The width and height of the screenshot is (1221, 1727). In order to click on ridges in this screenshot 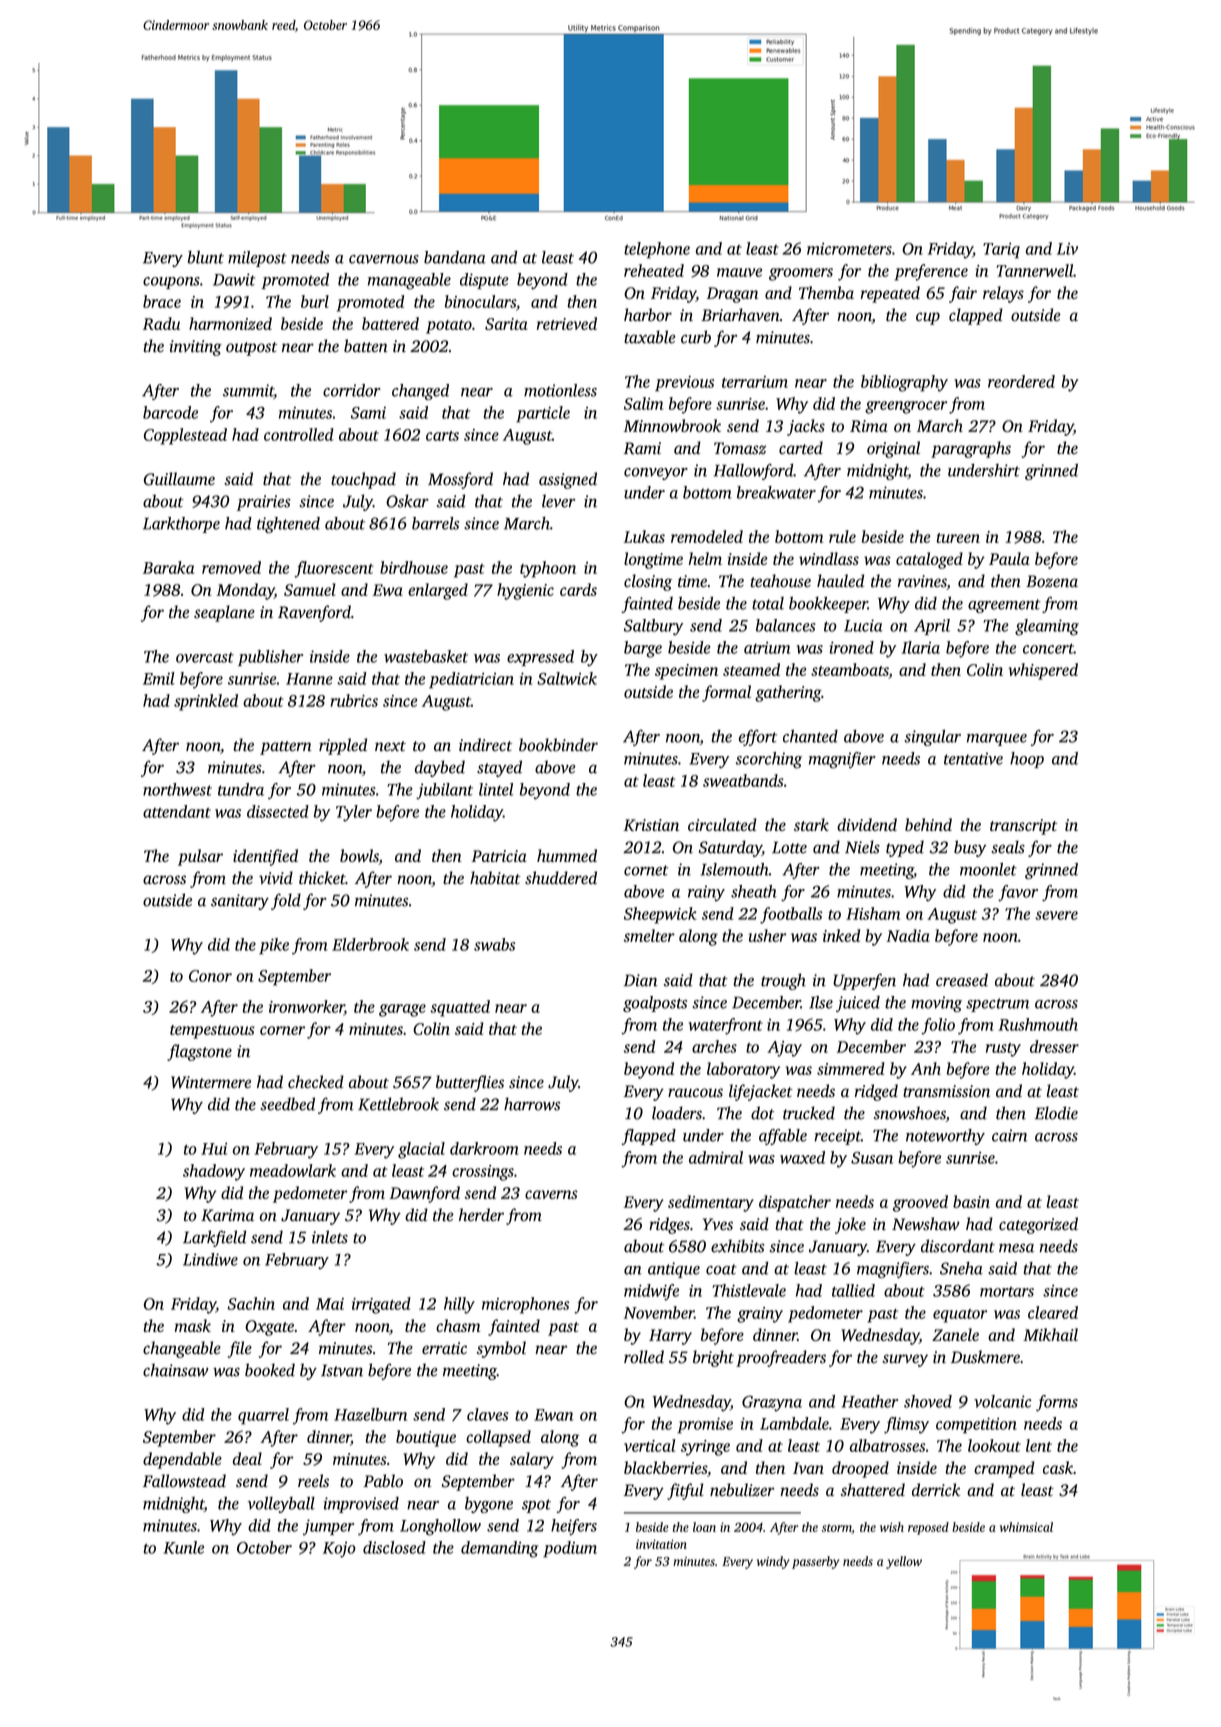, I will do `click(669, 1225)`.
